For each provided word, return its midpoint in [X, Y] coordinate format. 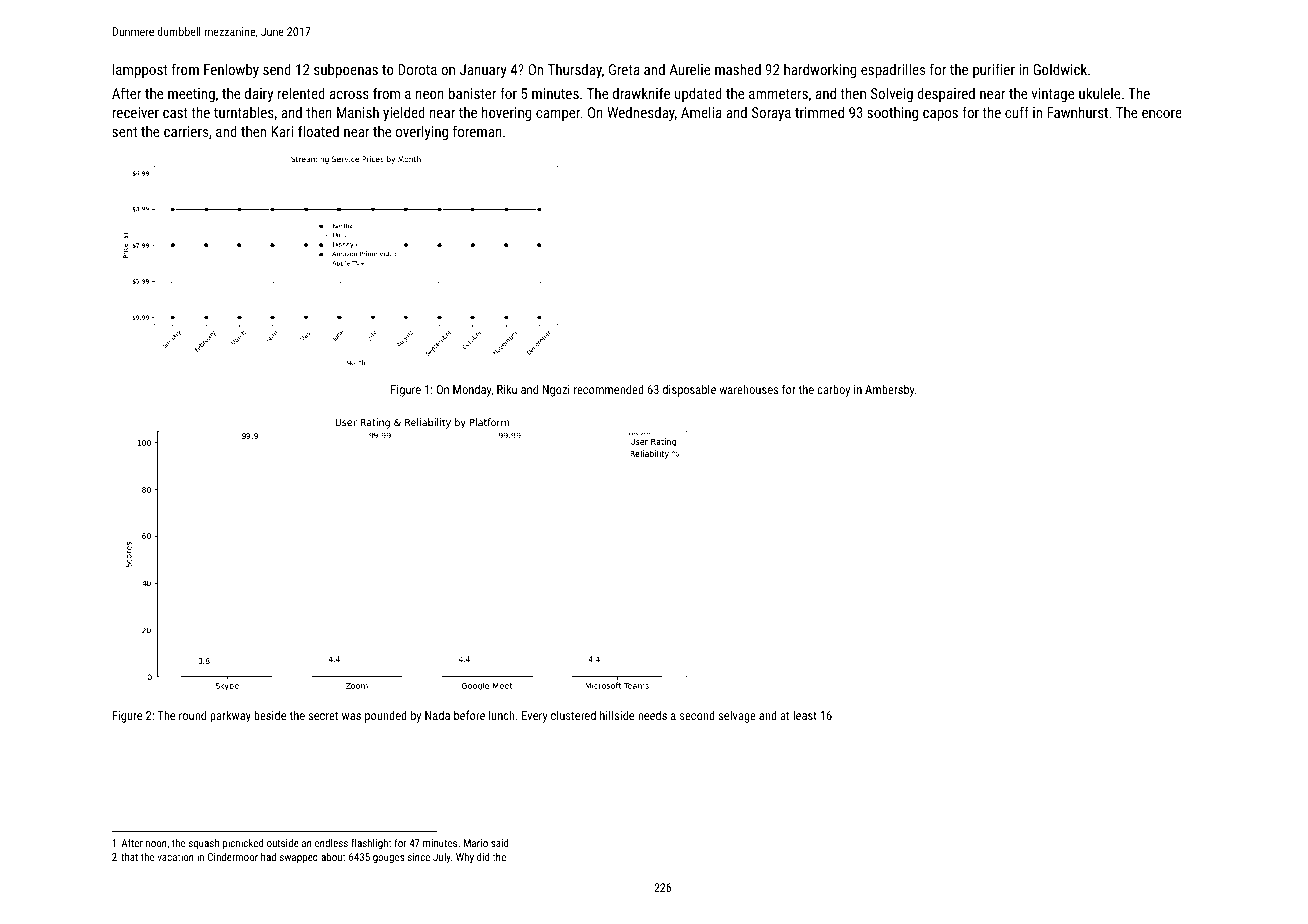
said [499, 843]
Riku [507, 389]
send [277, 69]
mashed [738, 69]
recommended [609, 389]
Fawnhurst [1077, 112]
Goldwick [1060, 69]
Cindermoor [233, 856]
